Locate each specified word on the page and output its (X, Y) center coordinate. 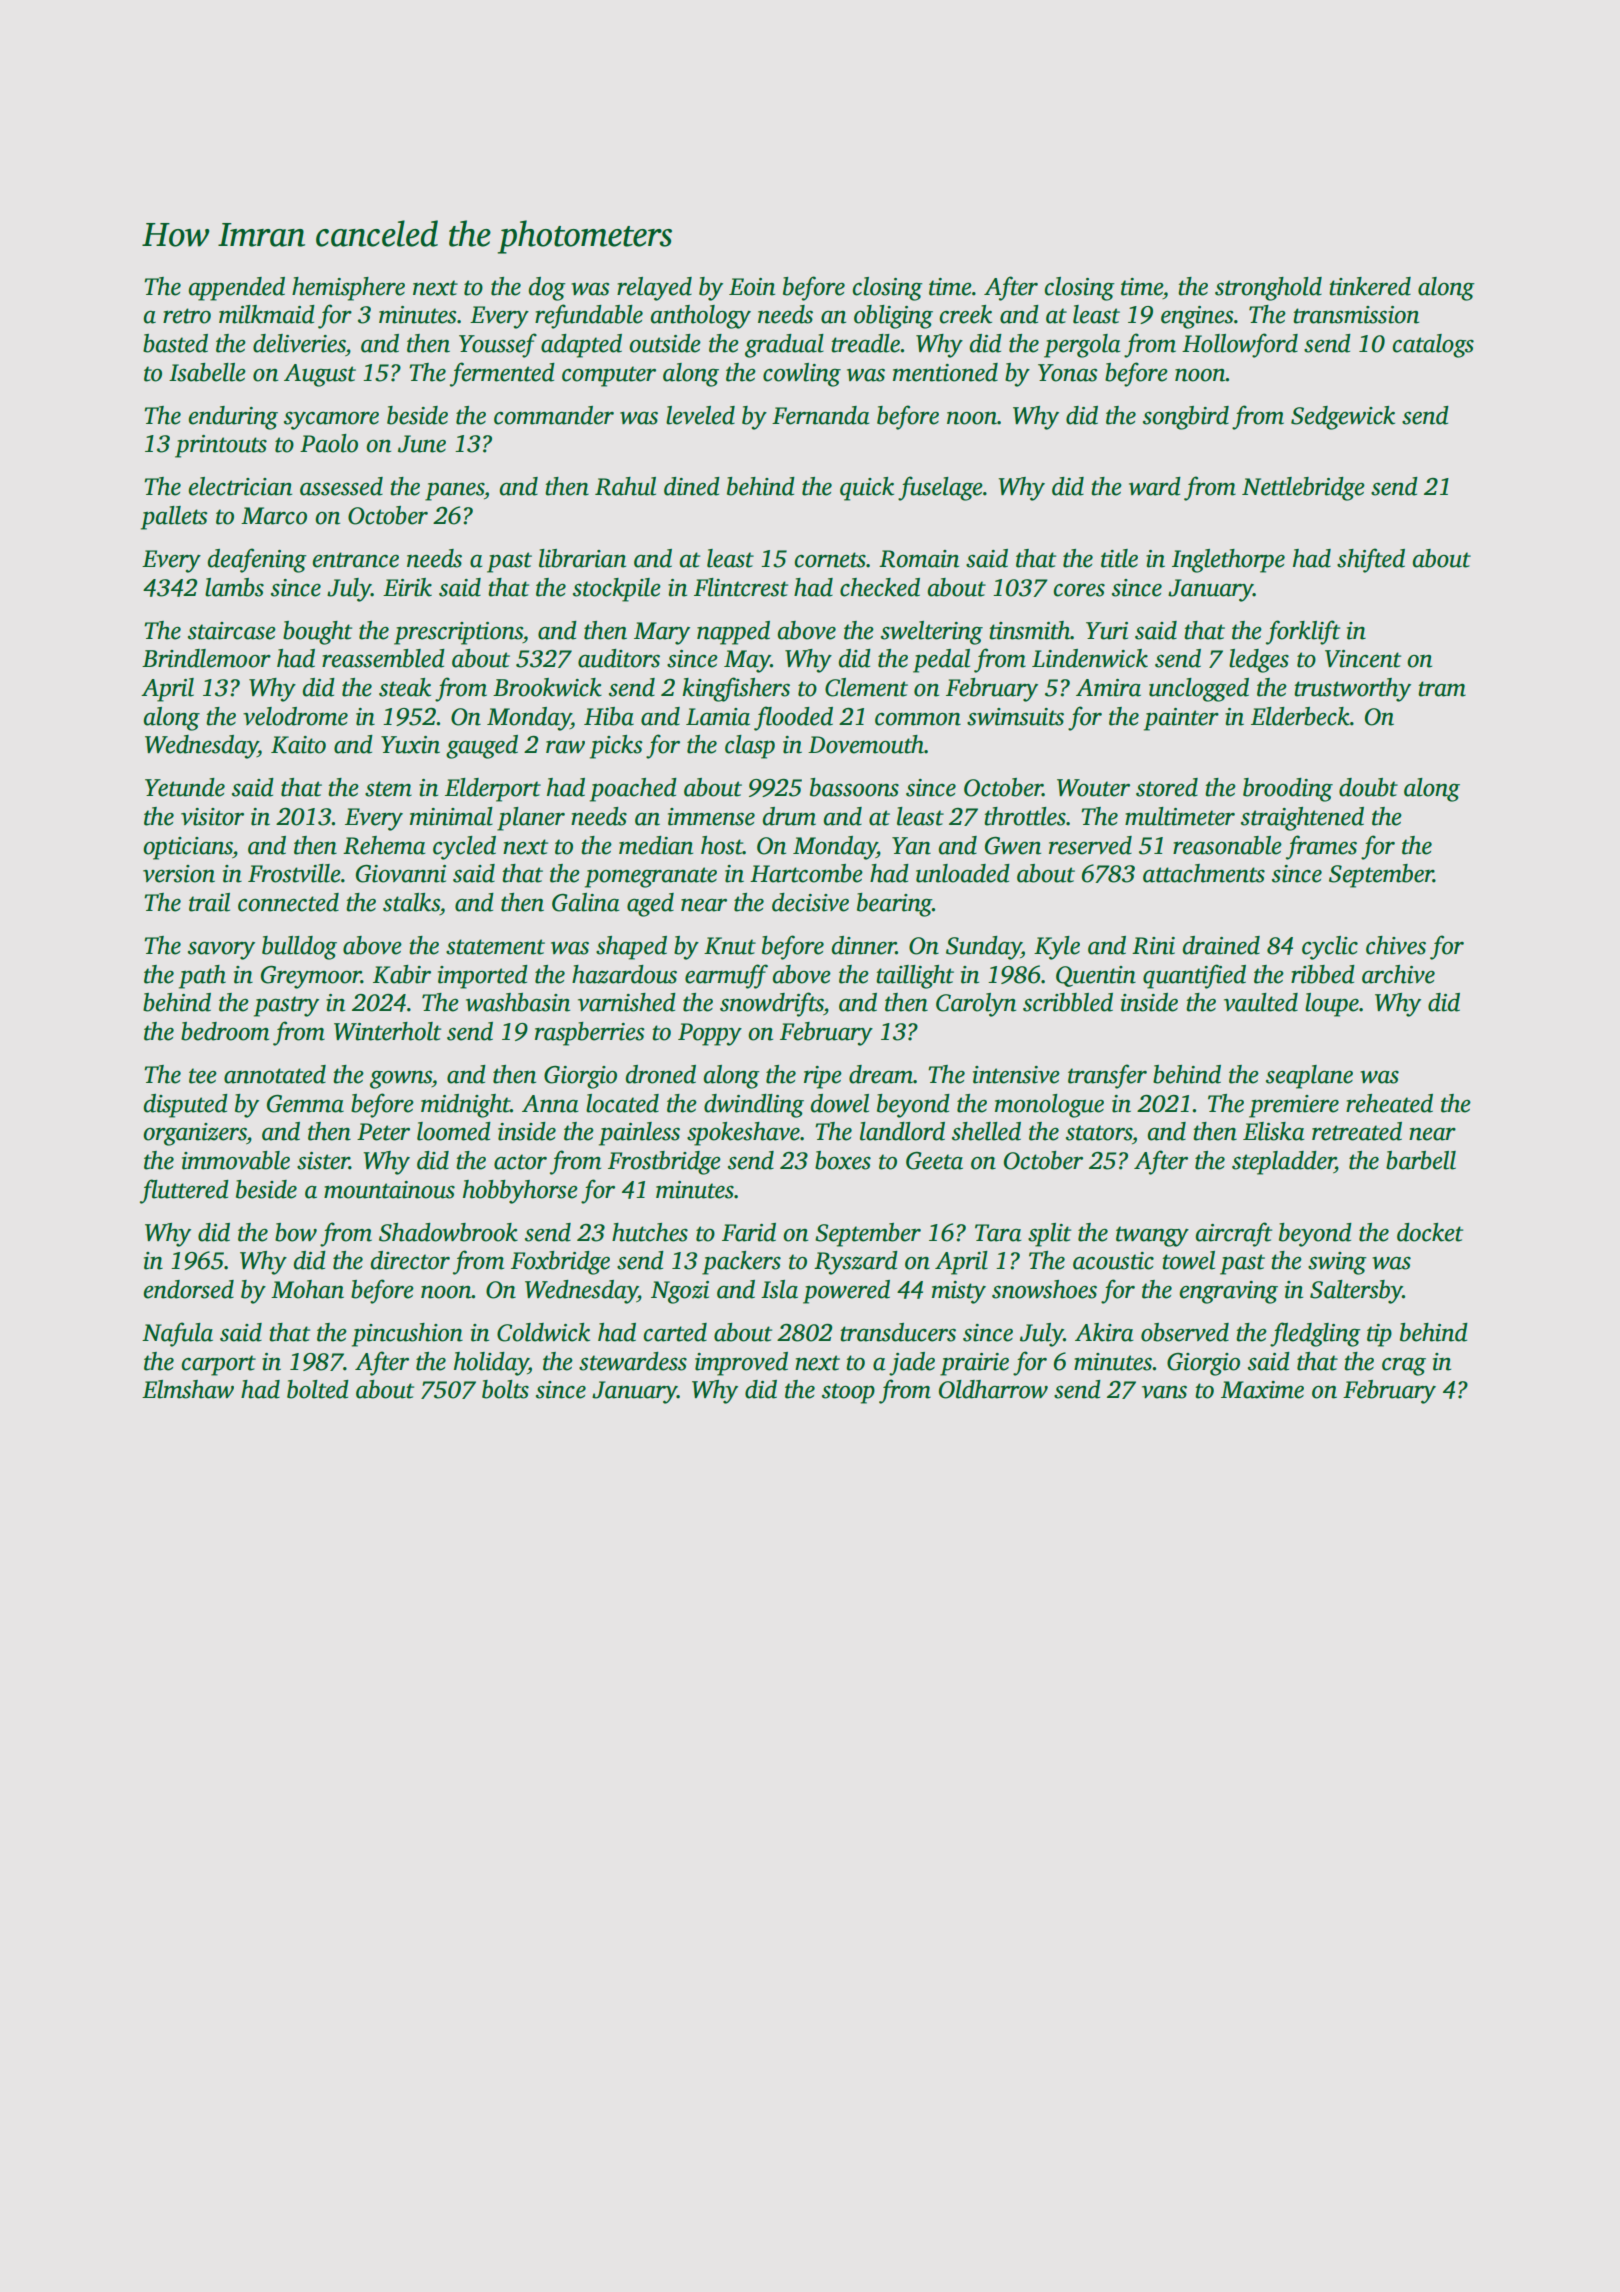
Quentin (1096, 976)
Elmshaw (188, 1389)
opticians (188, 848)
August (320, 375)
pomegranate (651, 877)
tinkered (1370, 286)
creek (966, 314)
